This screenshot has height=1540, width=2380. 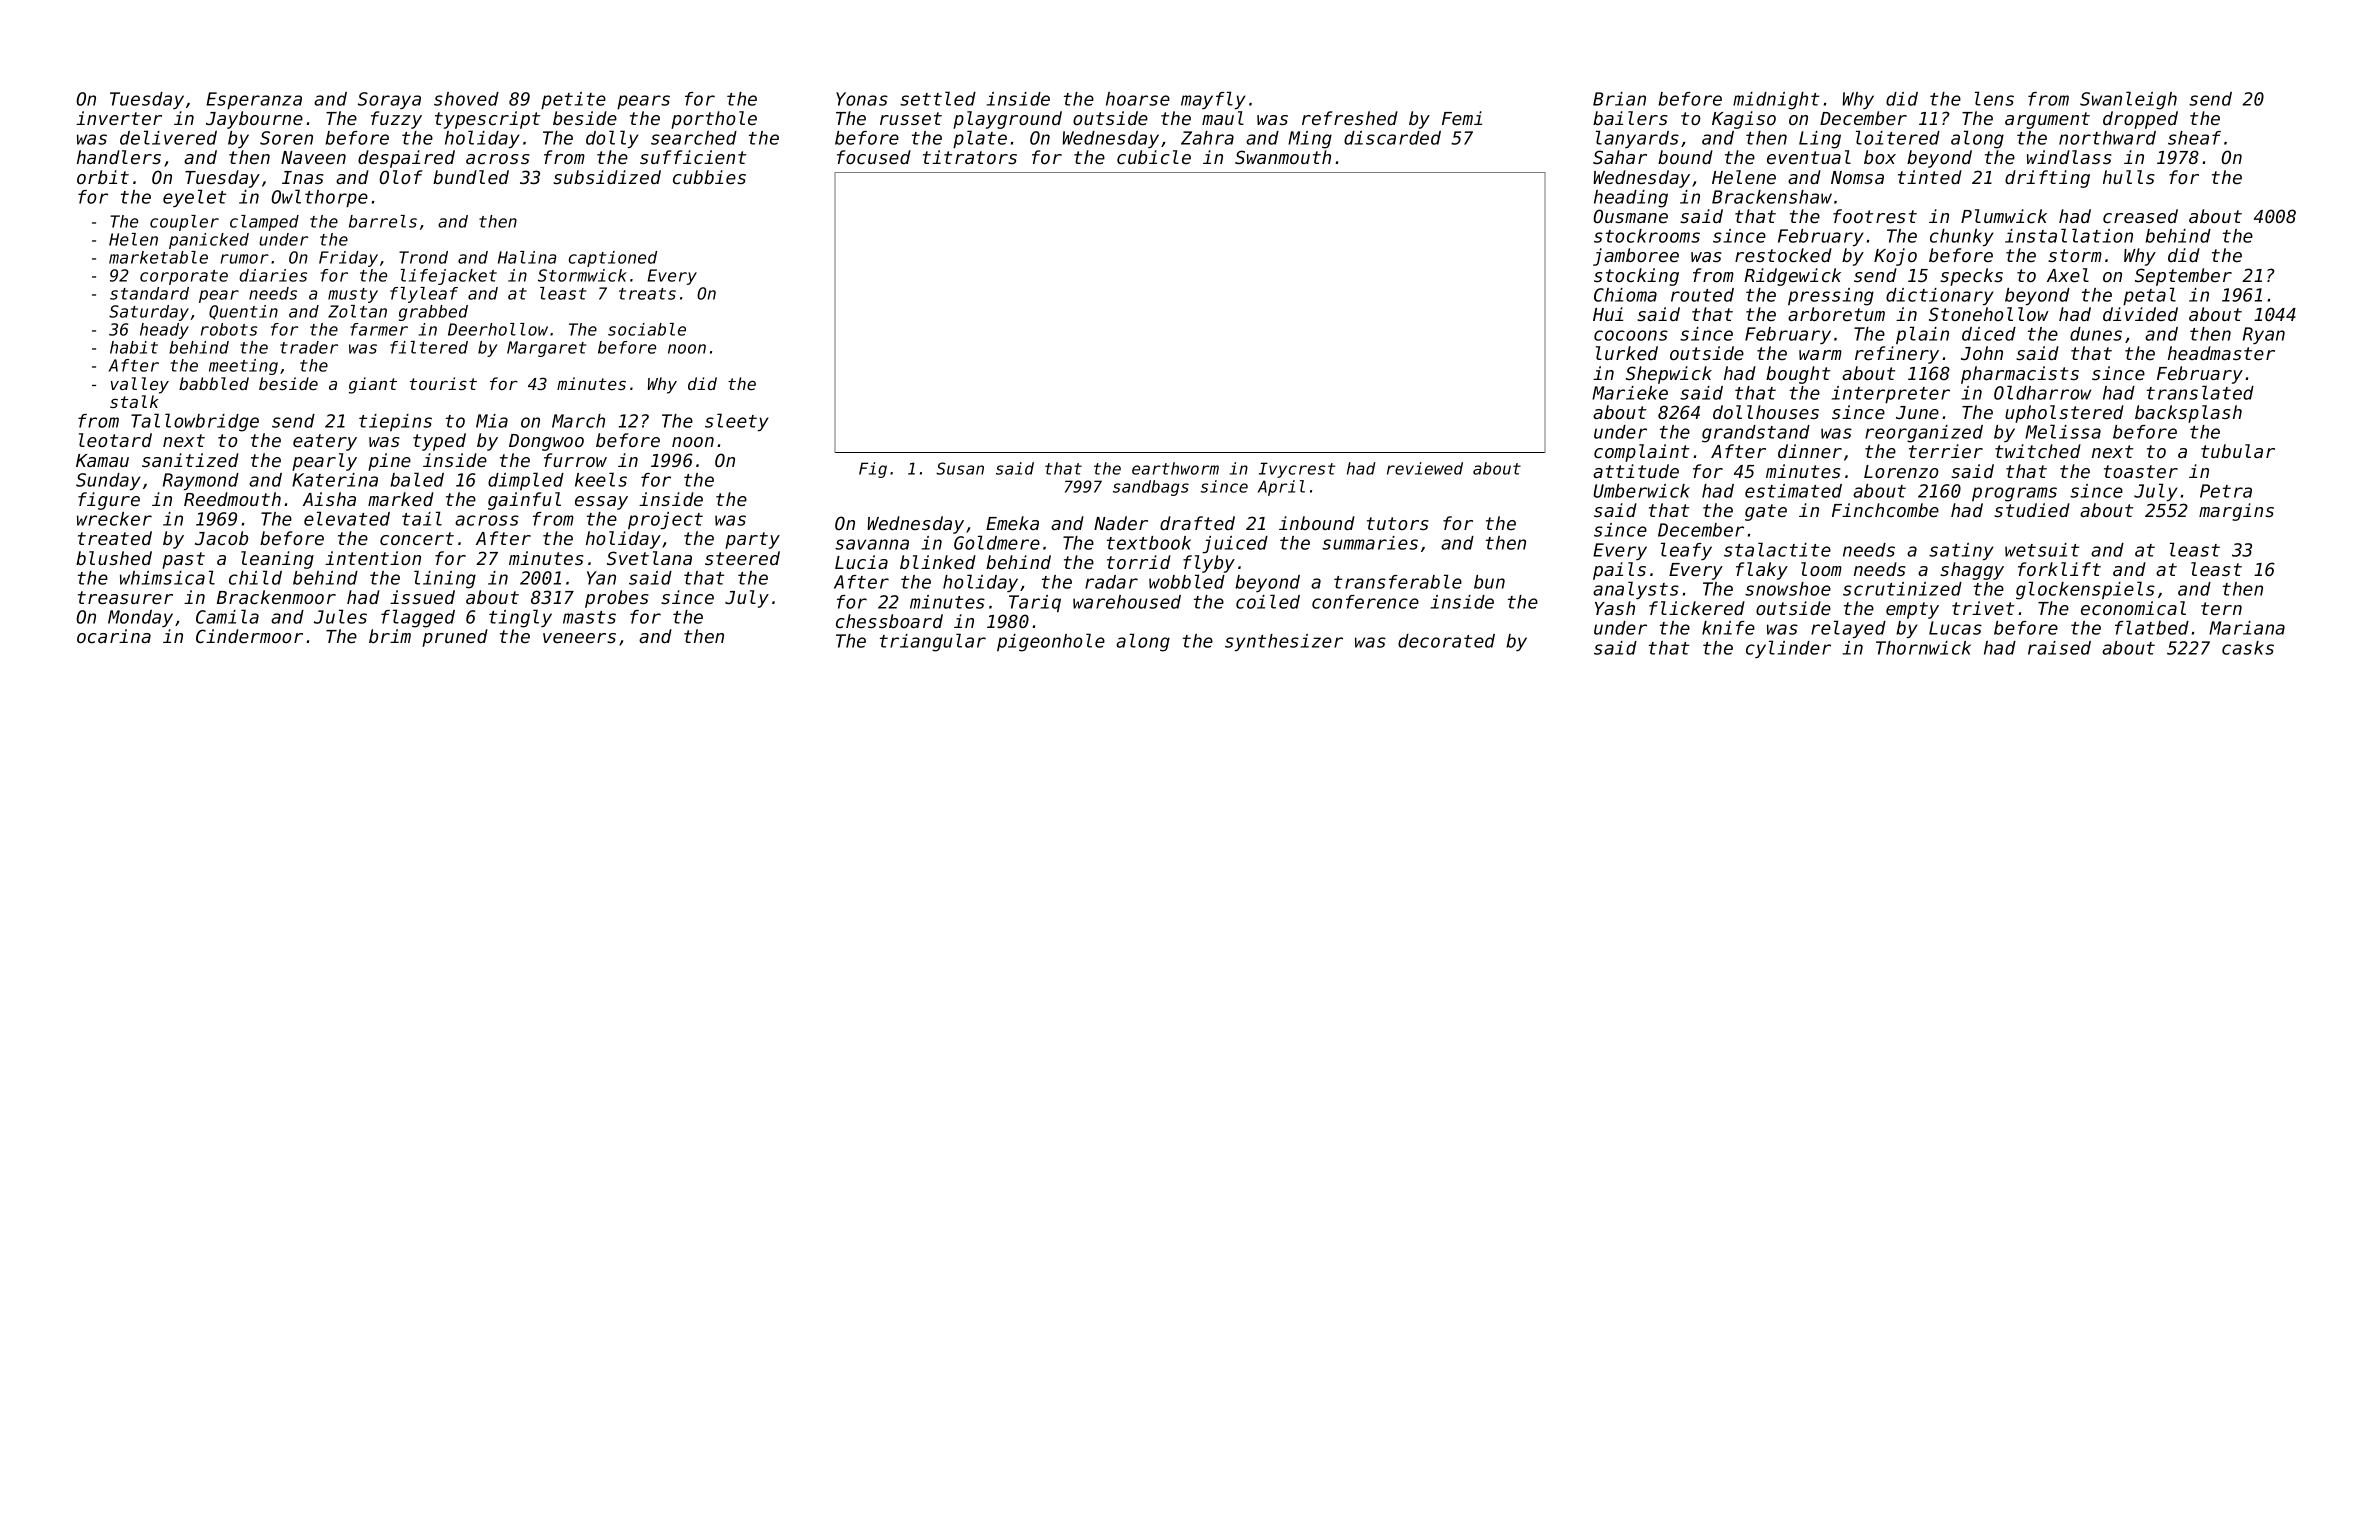 I want to click on project, so click(x=665, y=520).
